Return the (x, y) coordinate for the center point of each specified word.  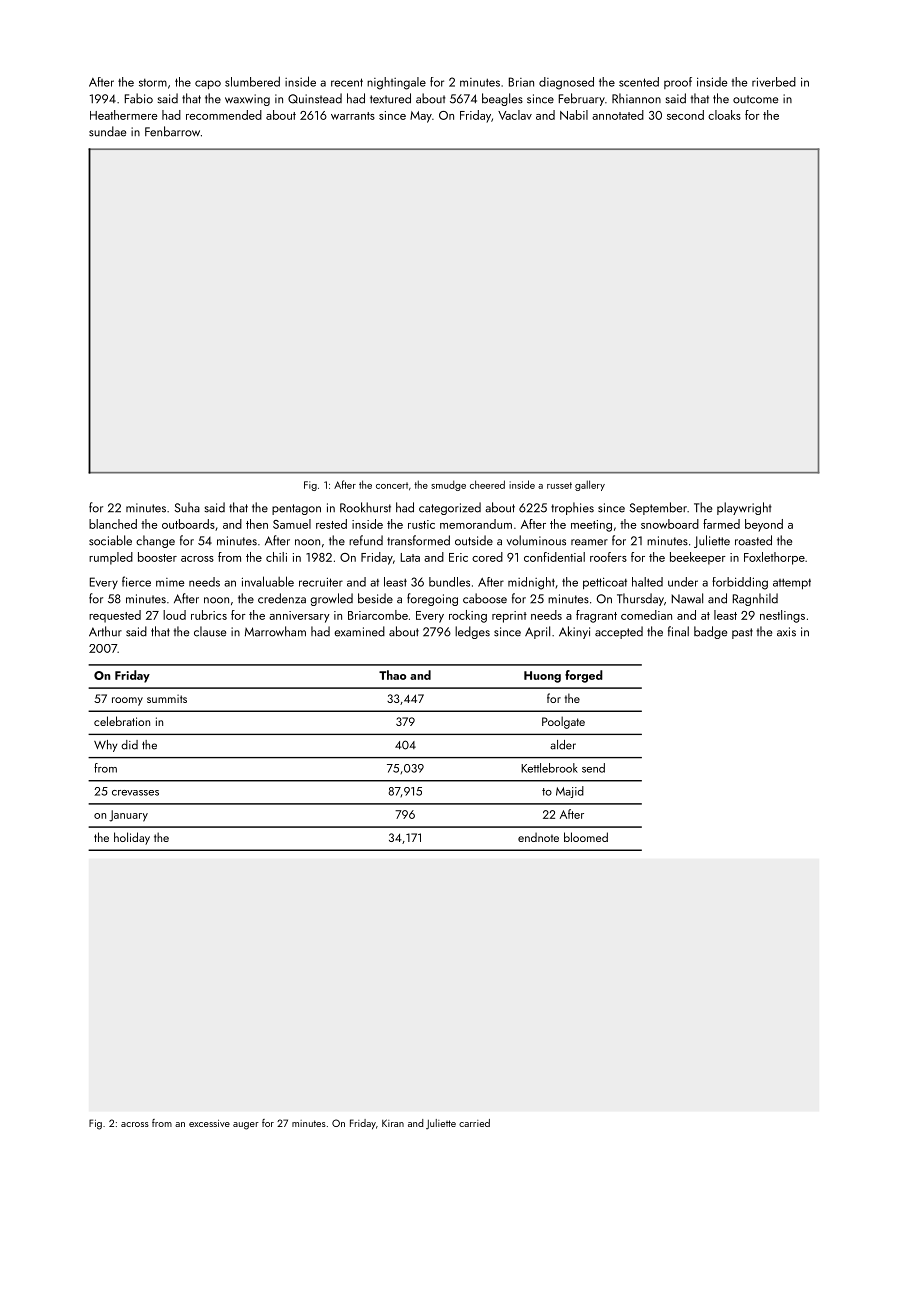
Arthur (105, 631)
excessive (209, 1123)
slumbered (252, 81)
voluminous (536, 540)
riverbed (774, 82)
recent (347, 82)
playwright (744, 508)
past (742, 633)
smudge (448, 485)
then (257, 524)
